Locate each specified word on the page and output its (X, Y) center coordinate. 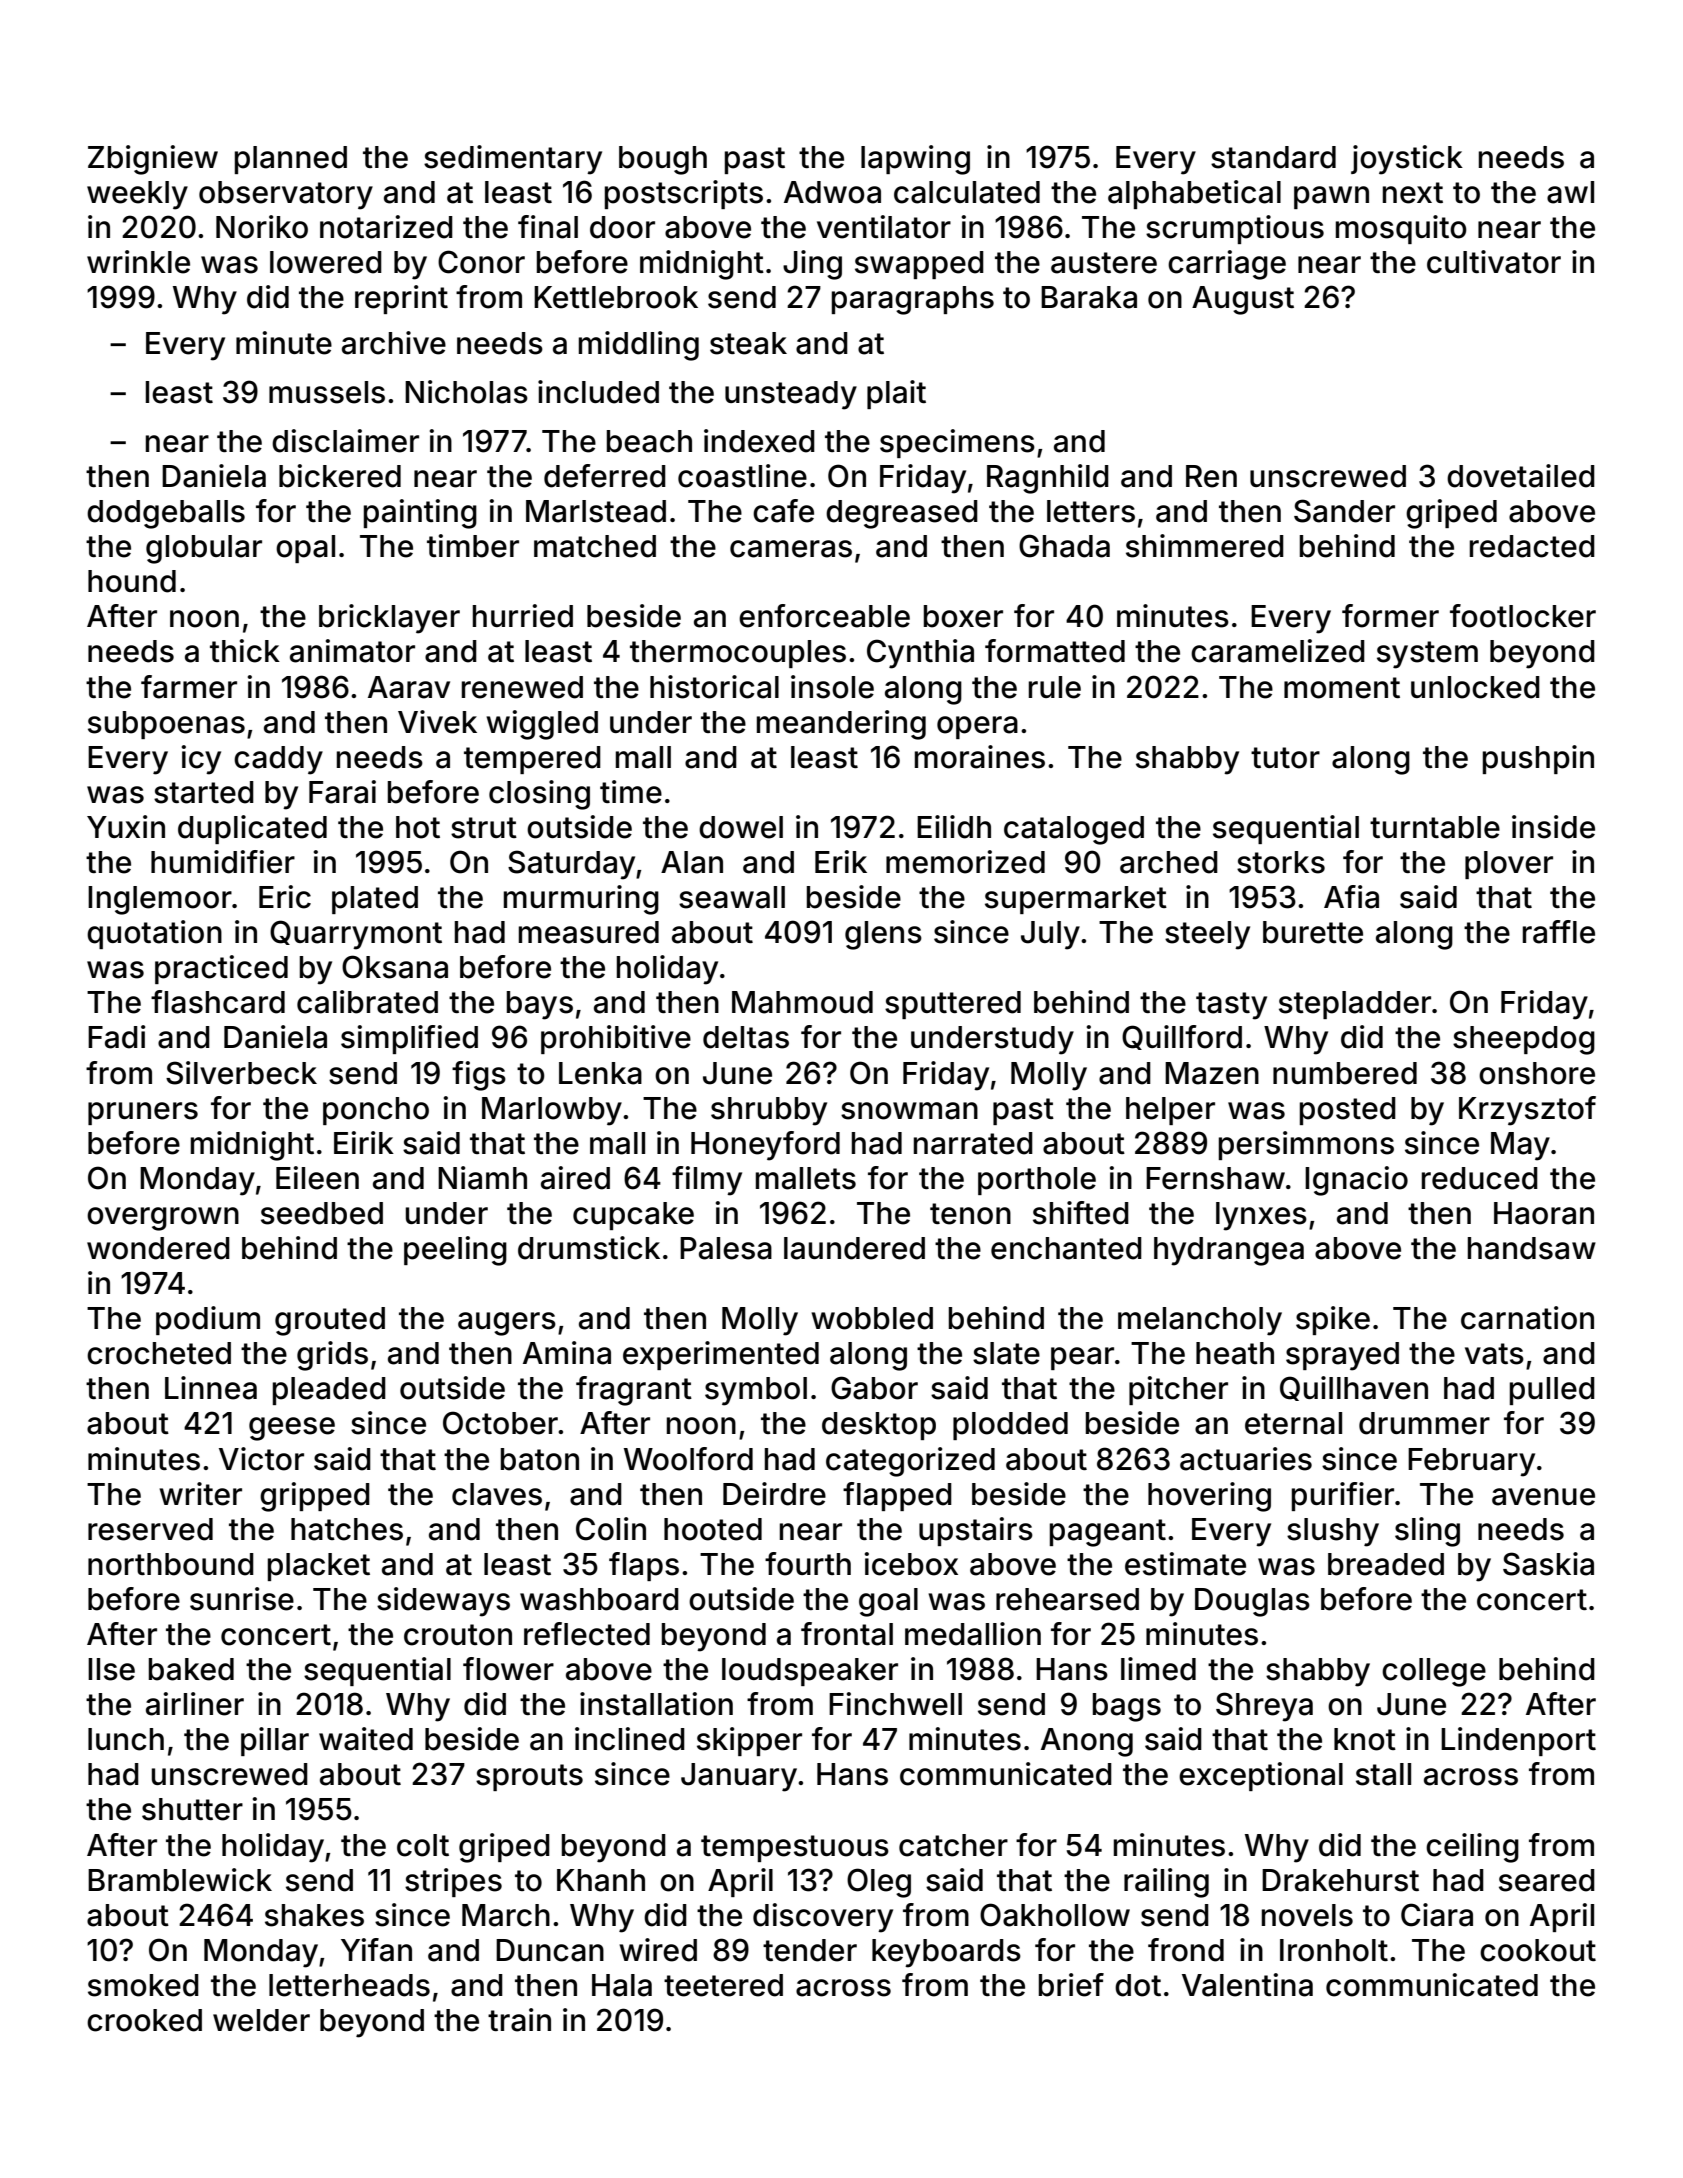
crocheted (159, 1353)
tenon (970, 1214)
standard (1273, 157)
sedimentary (513, 160)
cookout (1538, 1950)
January (739, 1777)
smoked (143, 1985)
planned (291, 160)
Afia (1351, 897)
